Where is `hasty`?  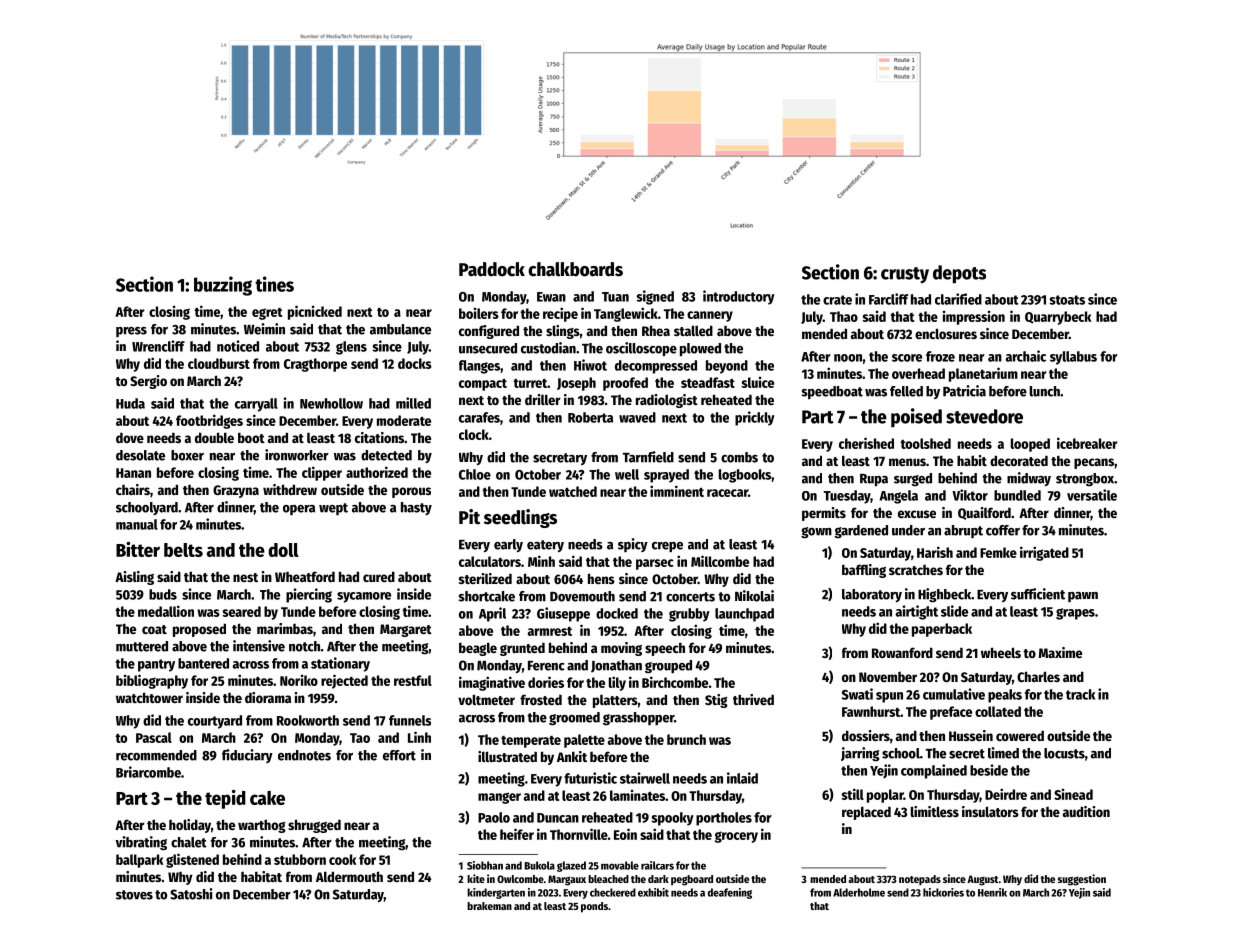 hasty is located at coordinates (416, 508).
